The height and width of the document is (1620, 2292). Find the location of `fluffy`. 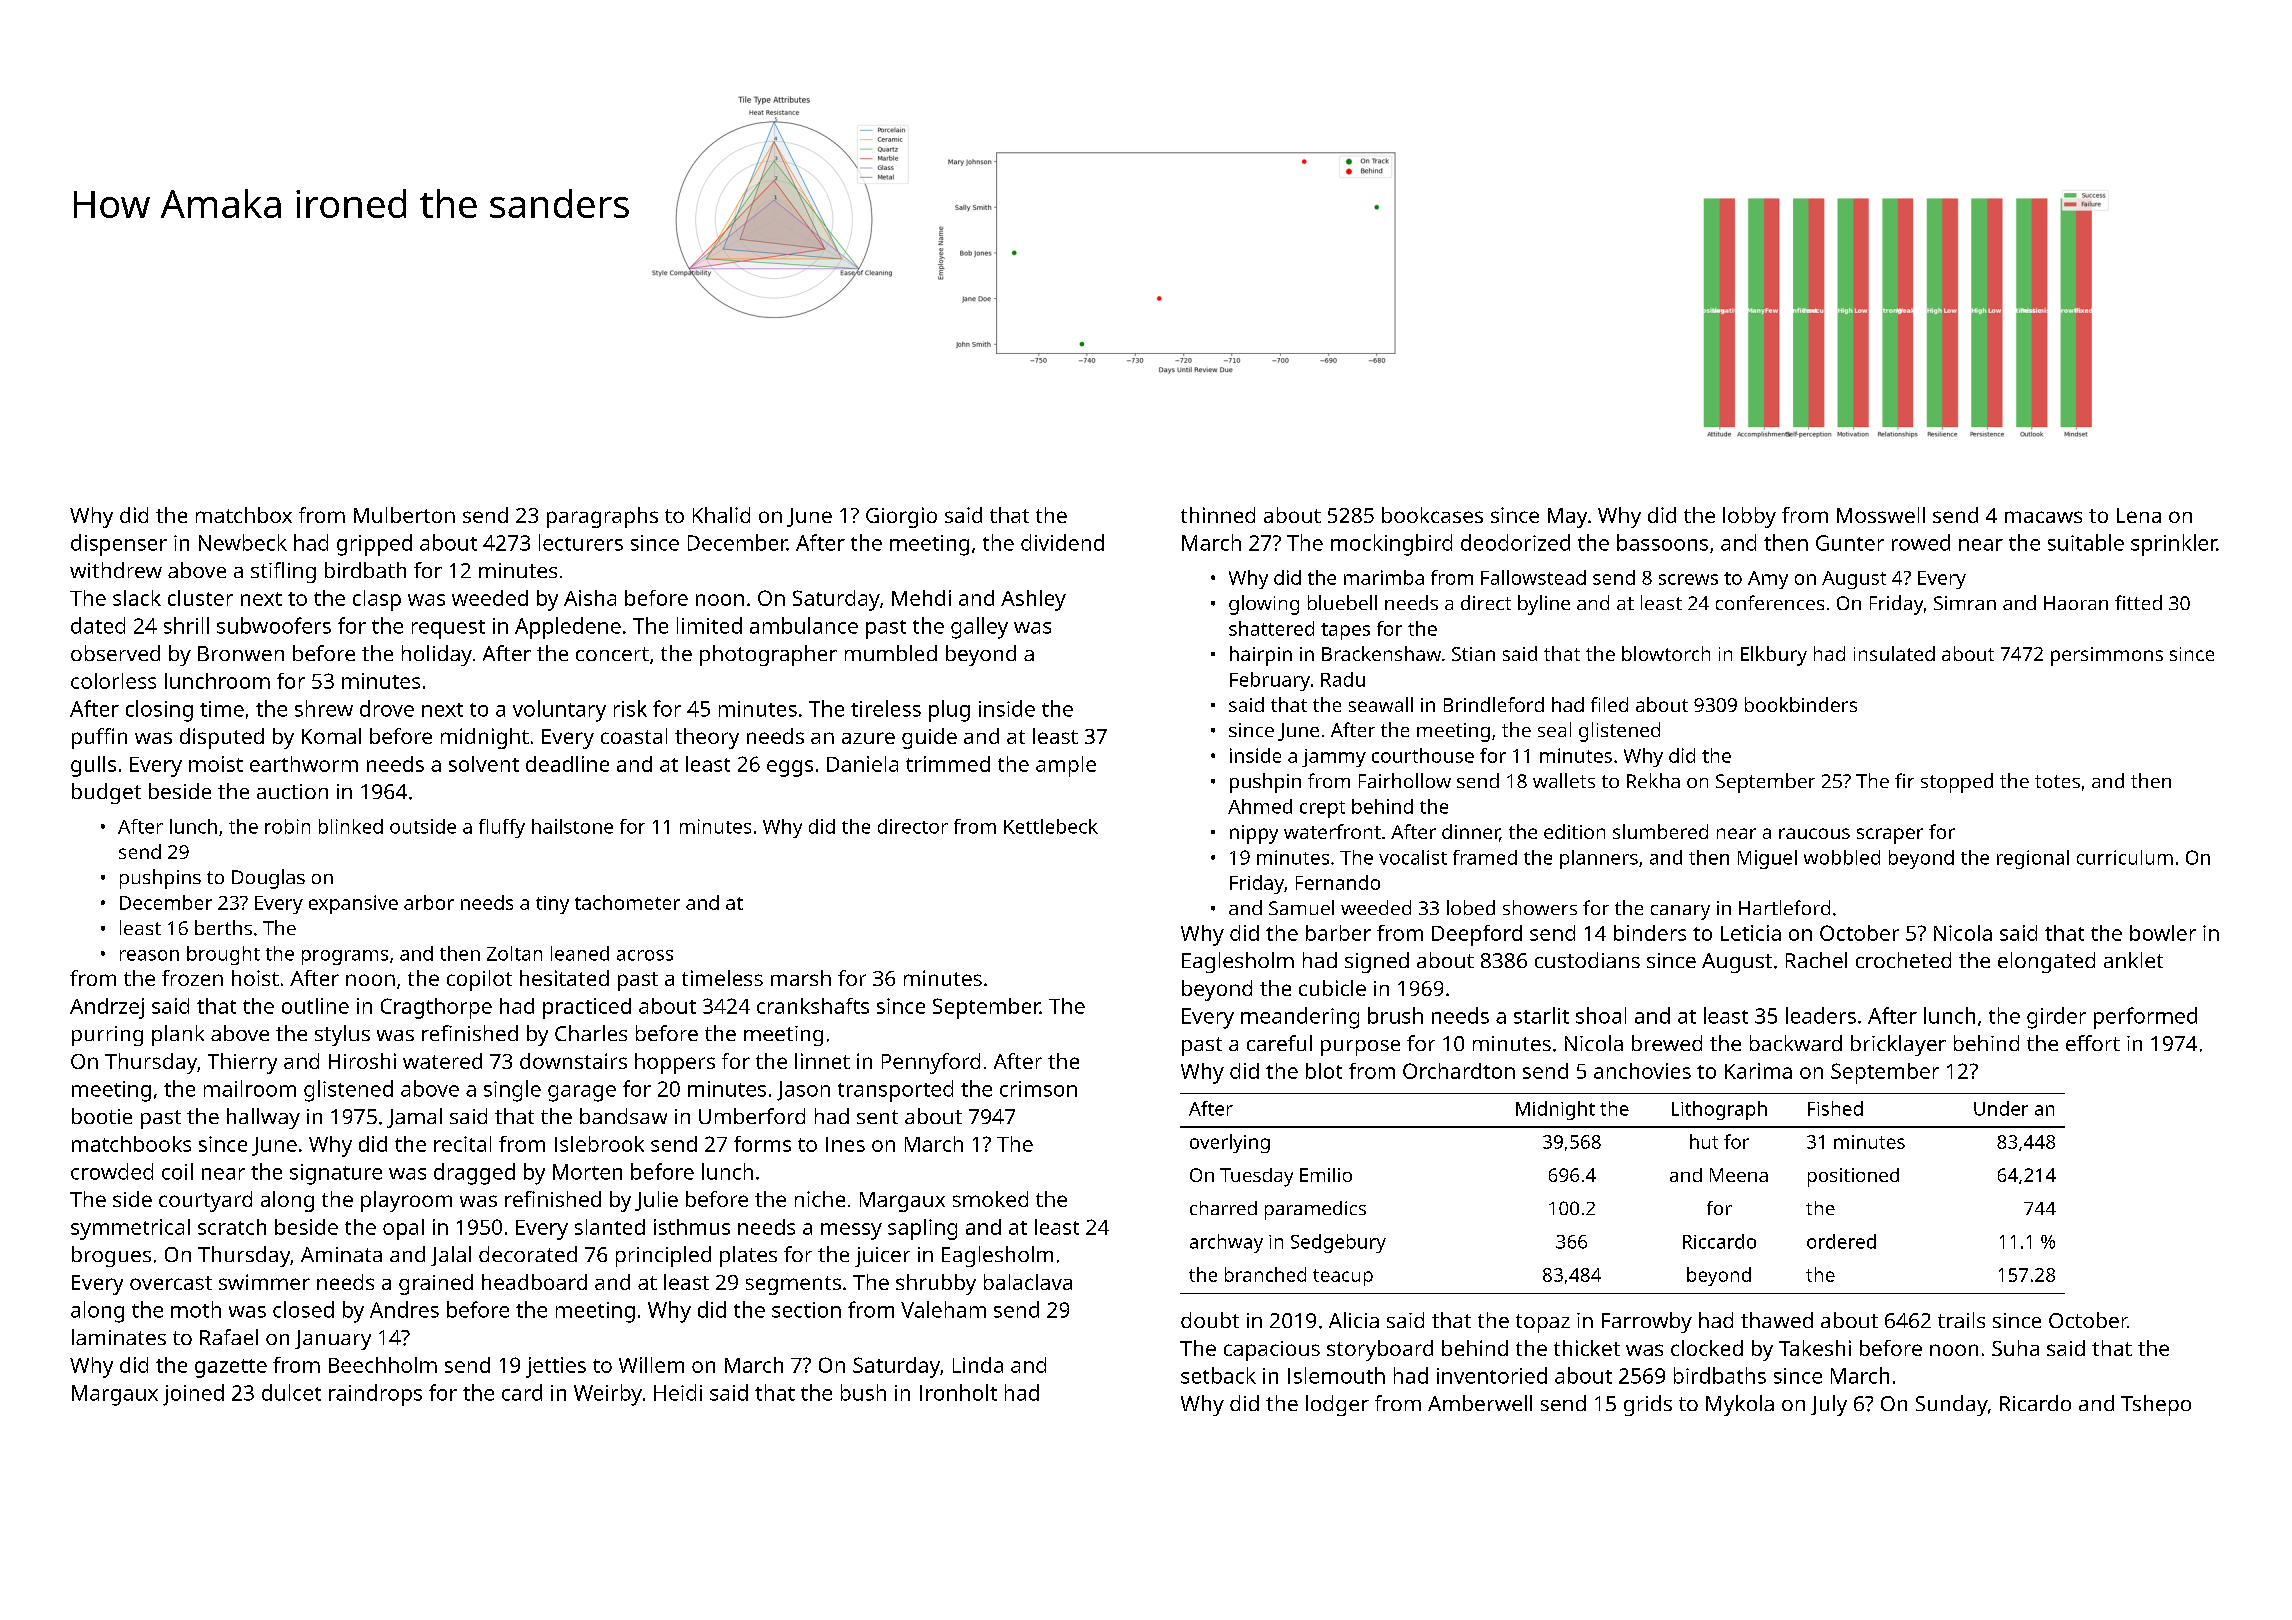

fluffy is located at coordinates (502, 828).
